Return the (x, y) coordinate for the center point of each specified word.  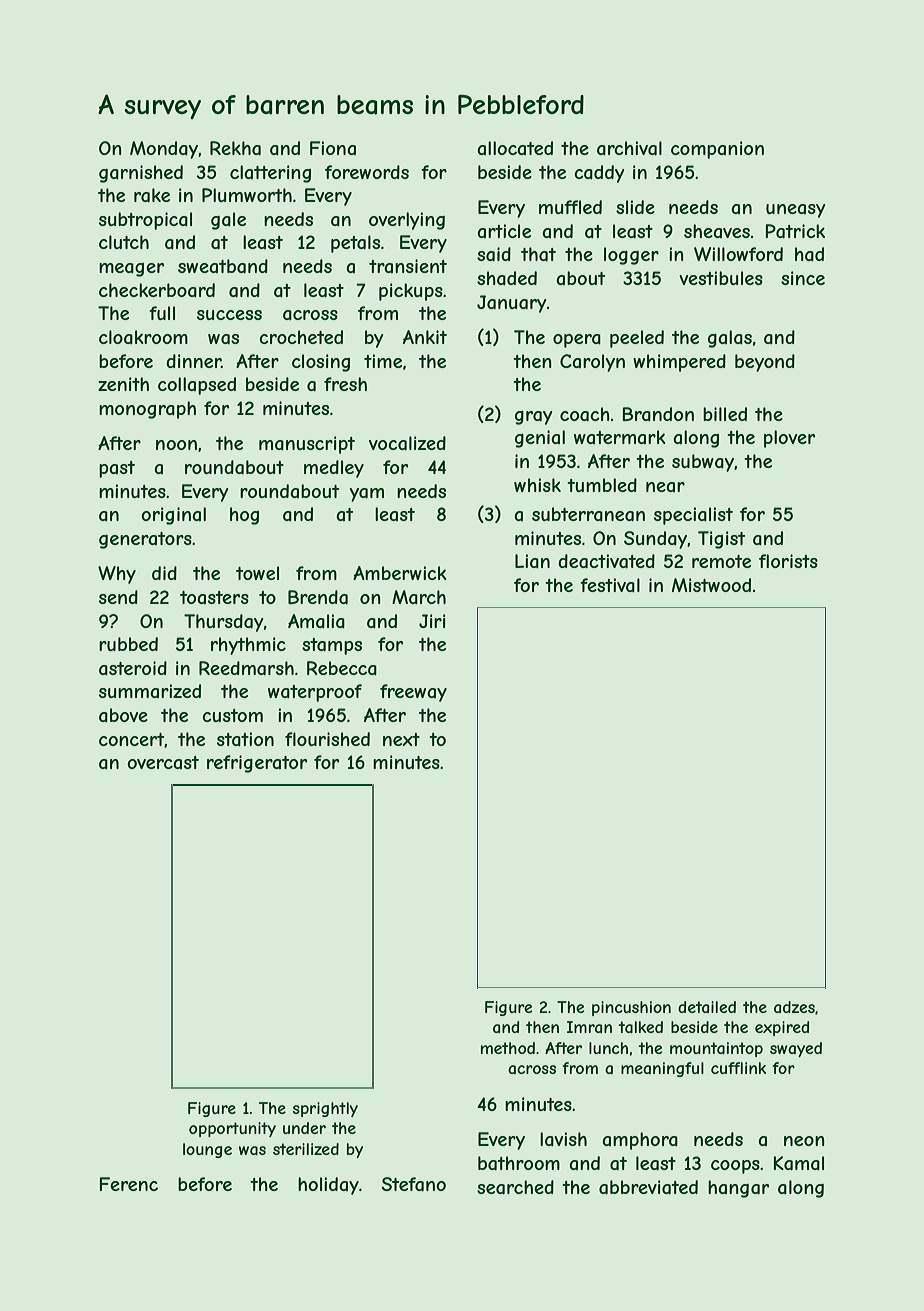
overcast (163, 762)
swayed (796, 1049)
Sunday (655, 540)
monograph (147, 410)
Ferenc (129, 1184)
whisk (537, 485)
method (508, 1048)
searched (515, 1187)
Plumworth (247, 195)
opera (577, 341)
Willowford (738, 254)
